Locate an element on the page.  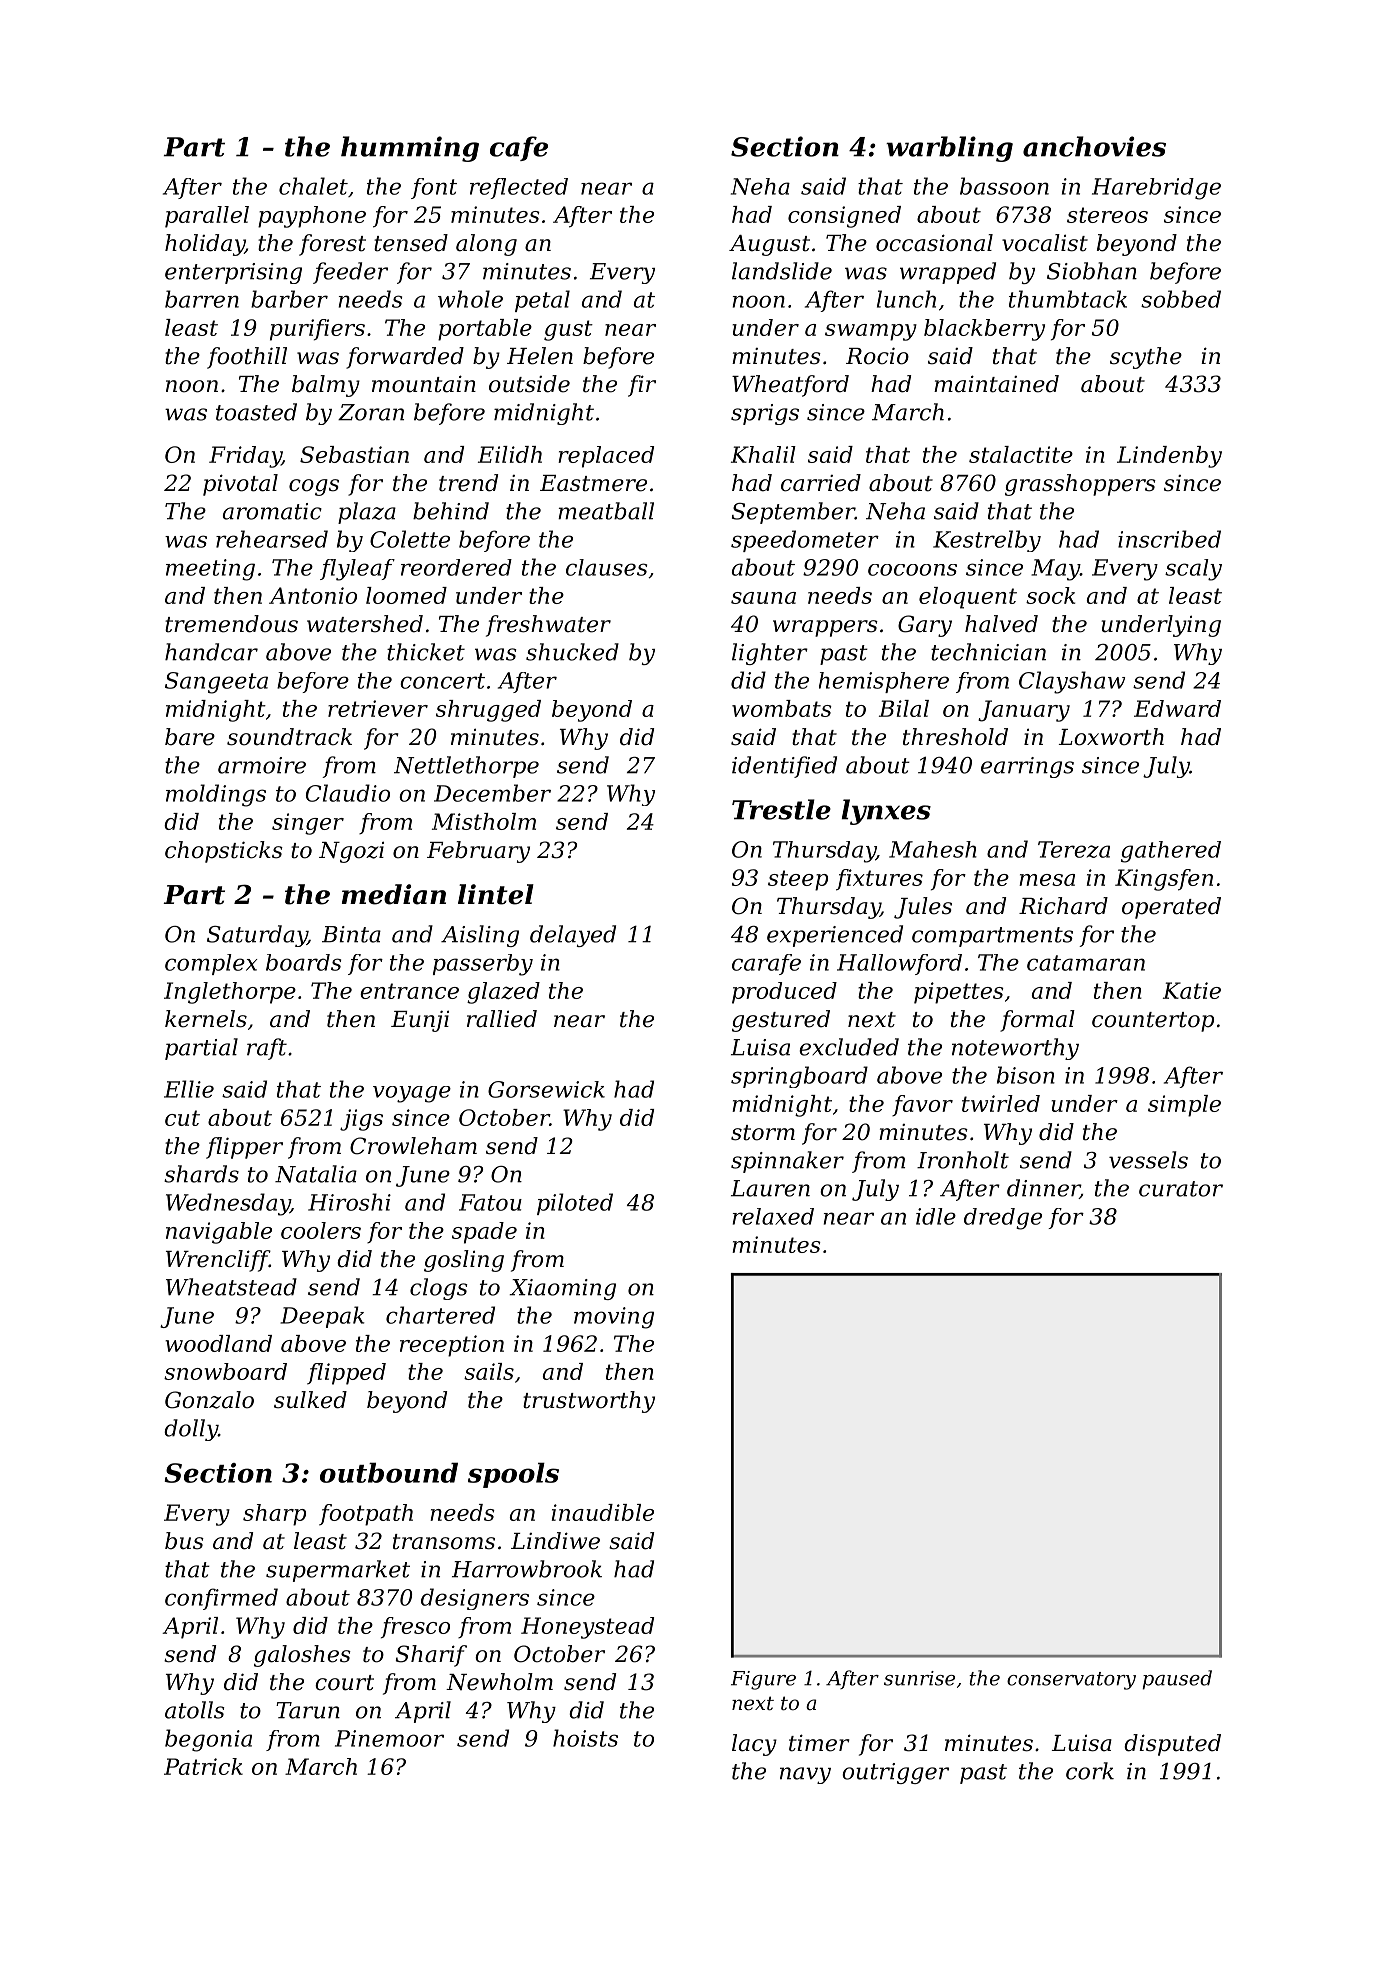
consigned is located at coordinates (844, 217).
